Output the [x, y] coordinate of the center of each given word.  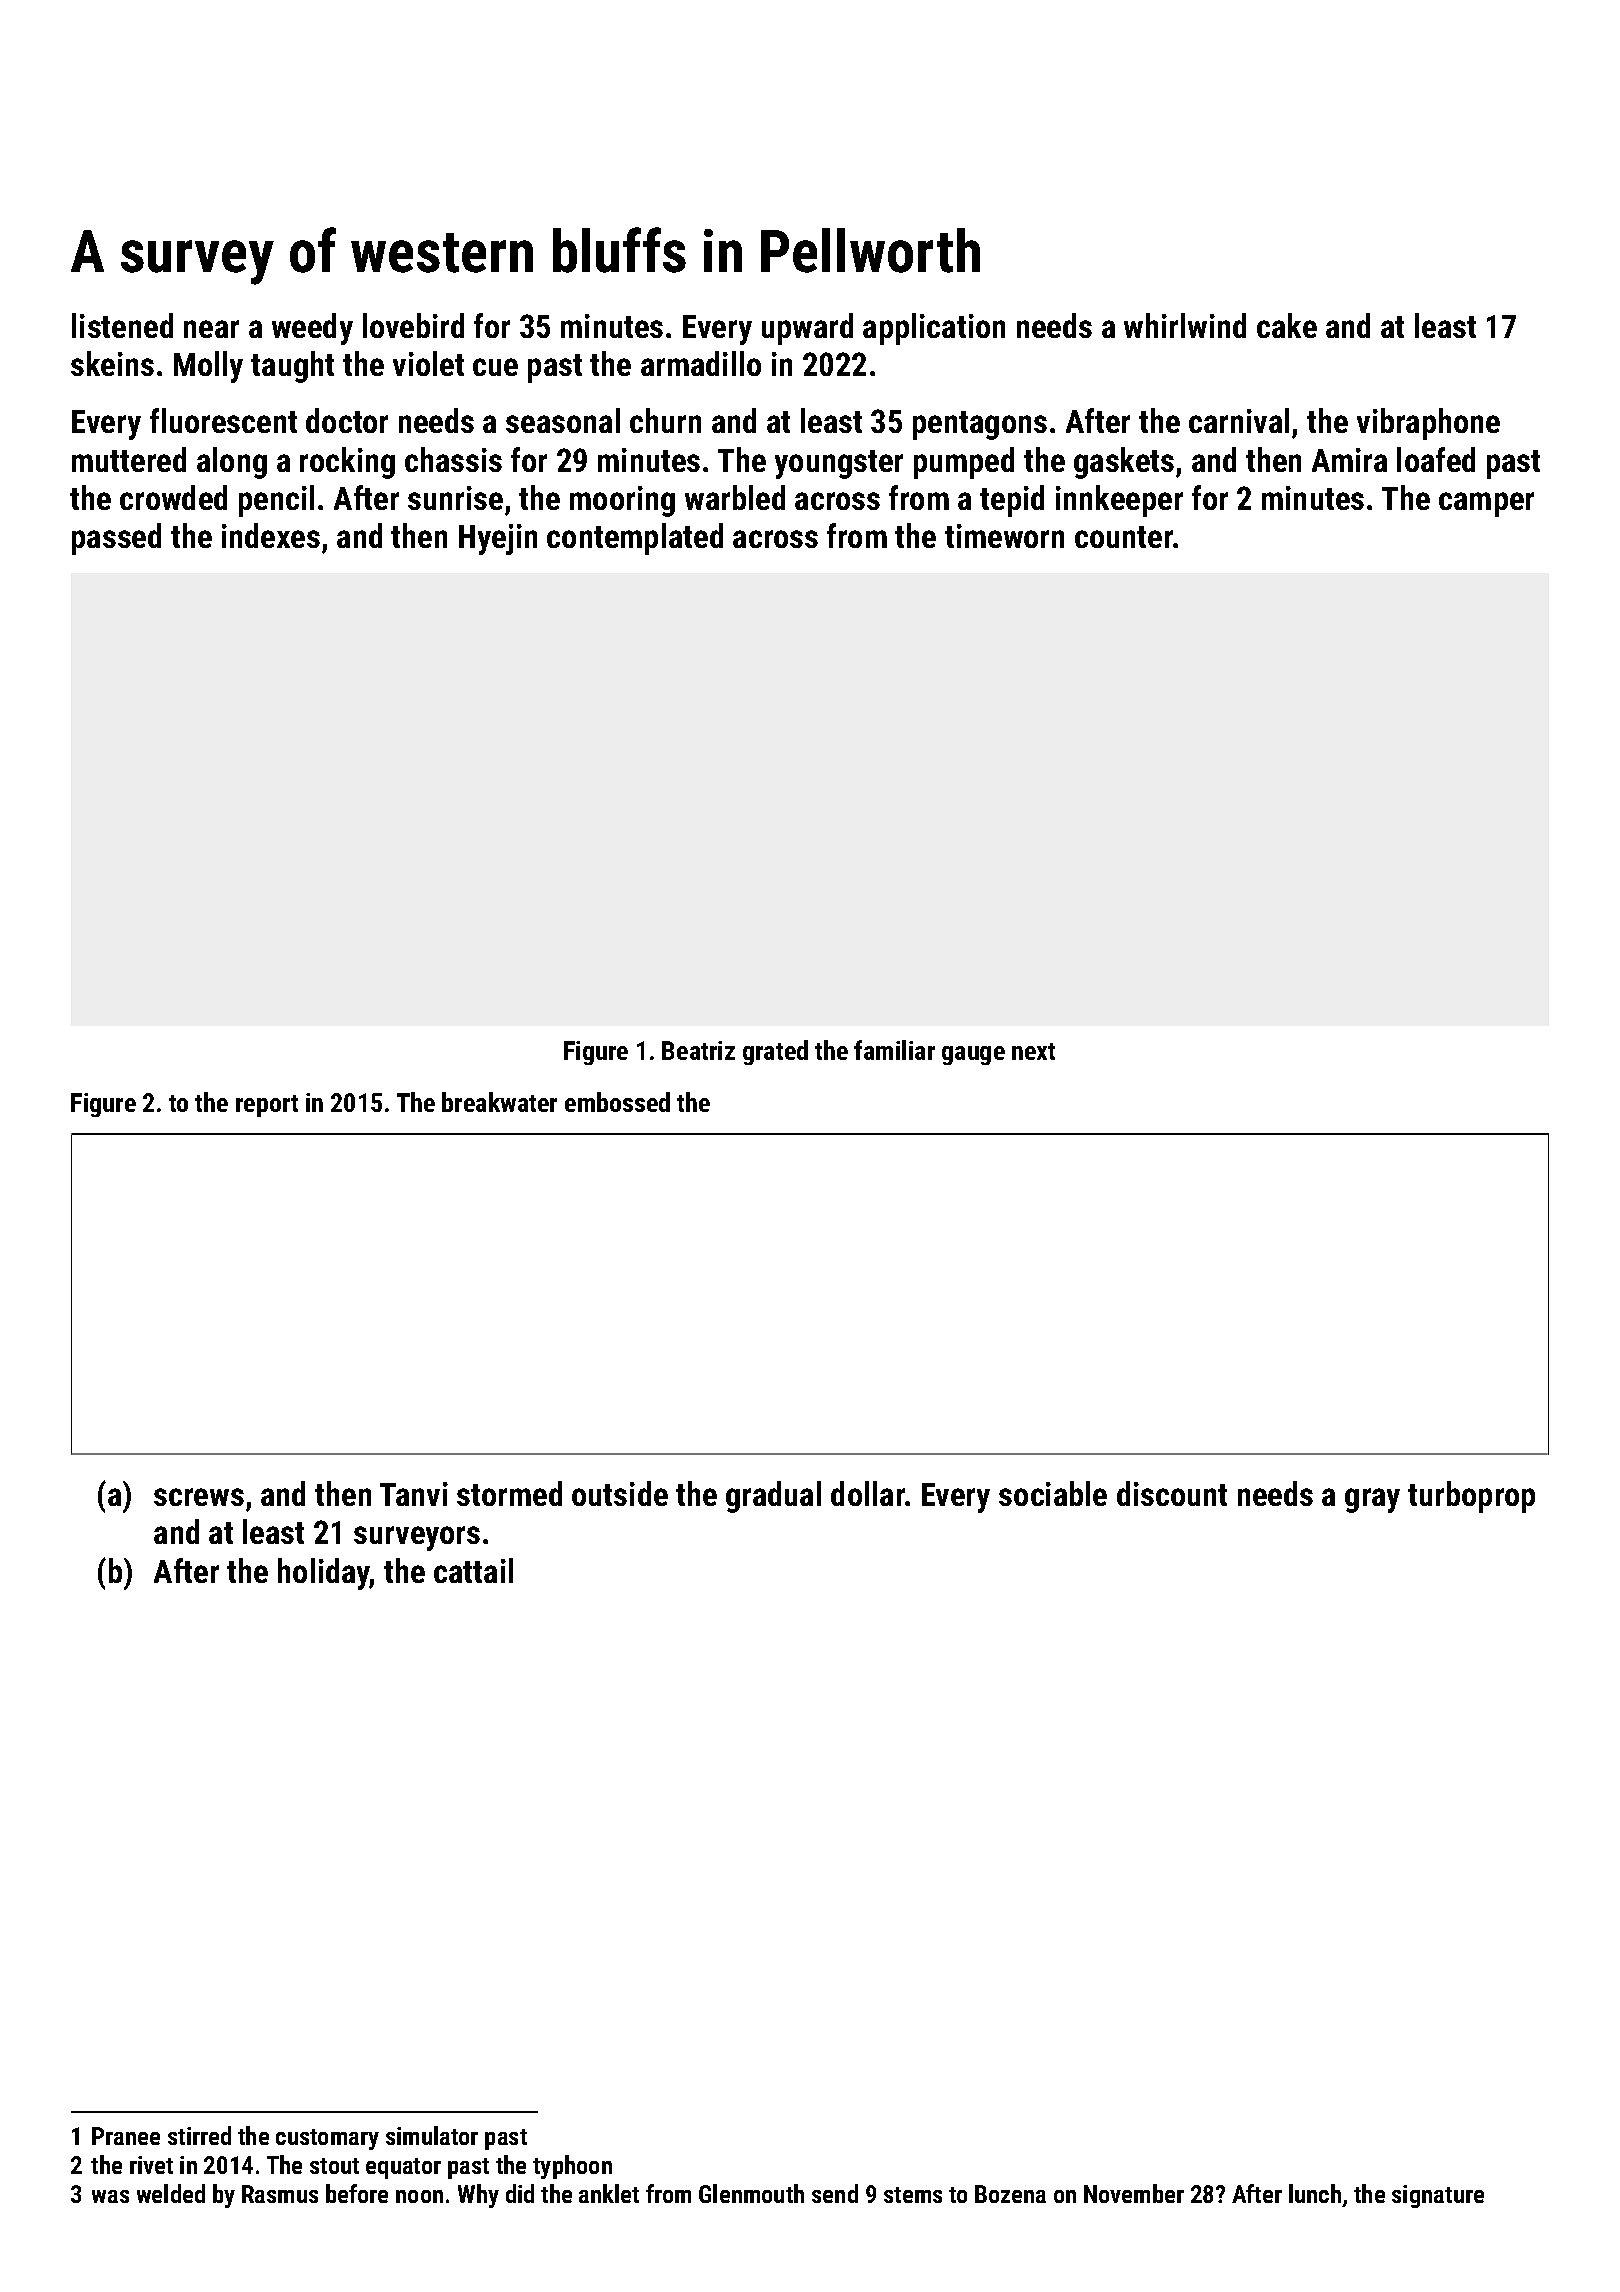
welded [171, 2193]
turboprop [1471, 1497]
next [1033, 1051]
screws [199, 1497]
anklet [609, 2193]
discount [1172, 1493]
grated [775, 1052]
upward [807, 329]
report [267, 1106]
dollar [868, 1493]
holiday [324, 1574]
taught [292, 367]
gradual [773, 1497]
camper [1486, 504]
